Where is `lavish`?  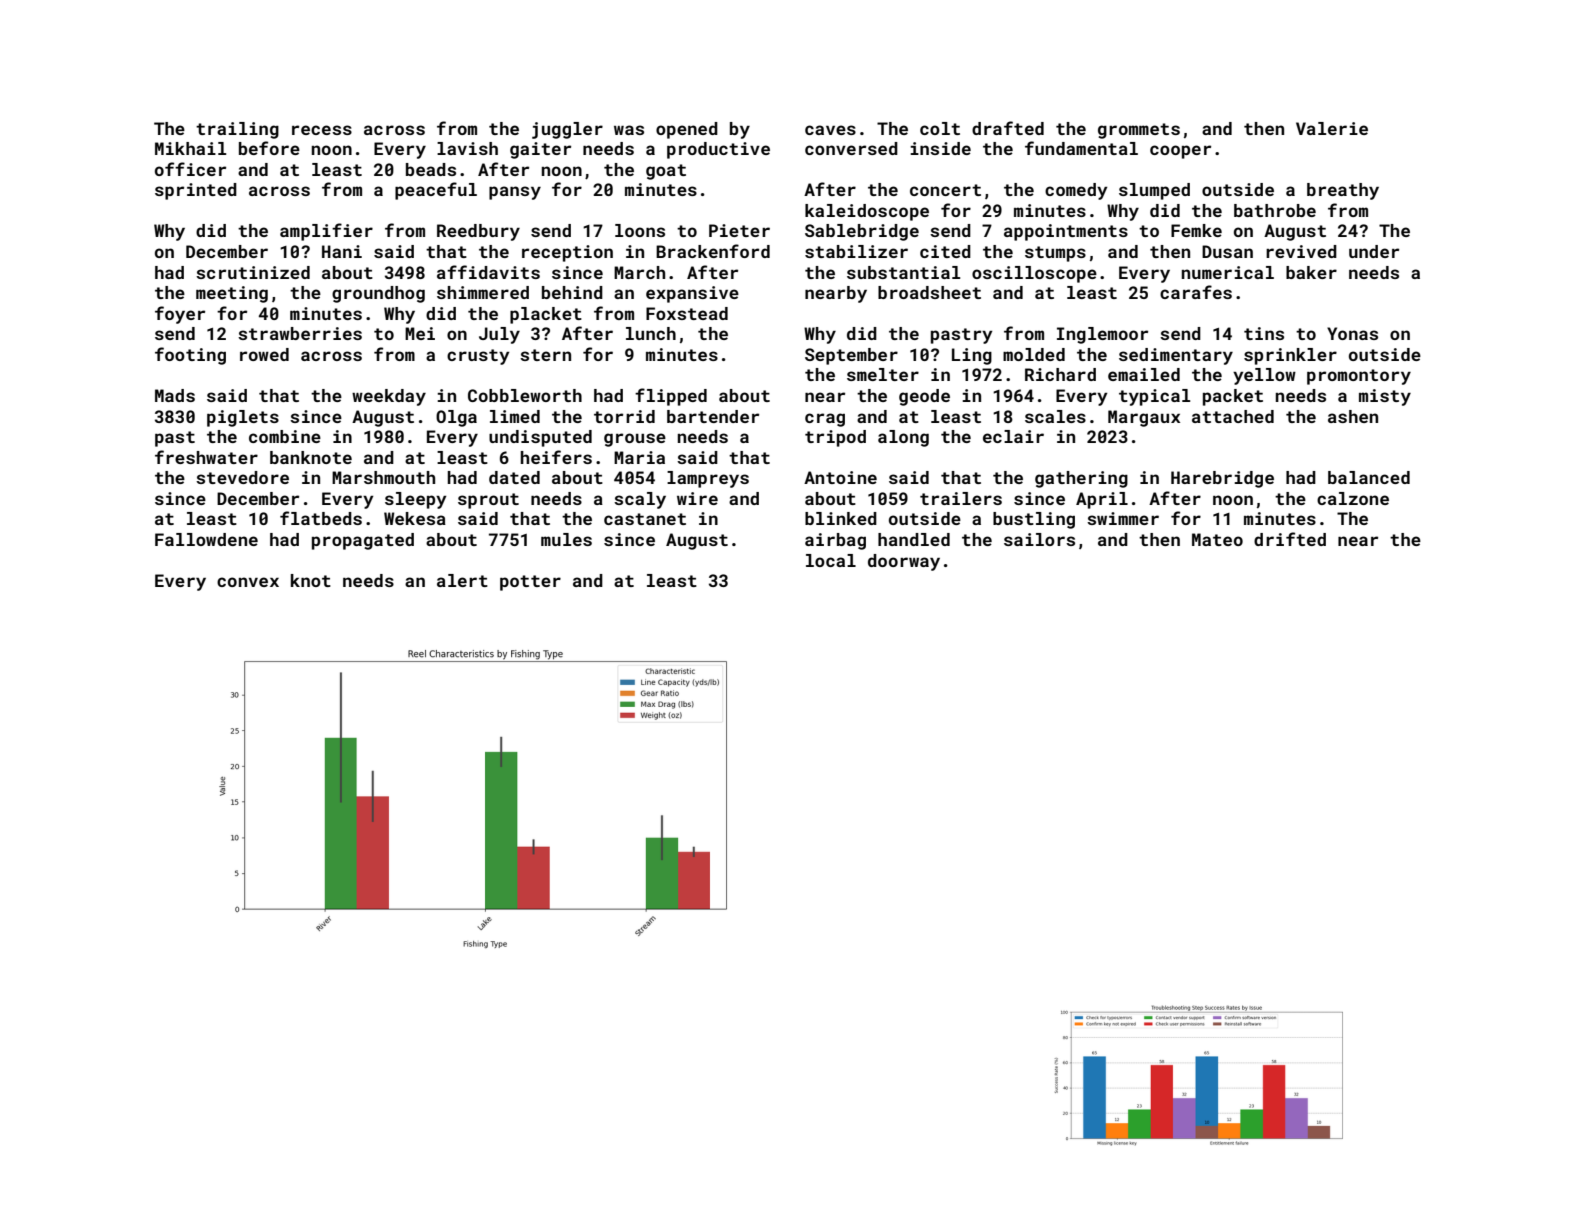 lavish is located at coordinates (467, 148).
